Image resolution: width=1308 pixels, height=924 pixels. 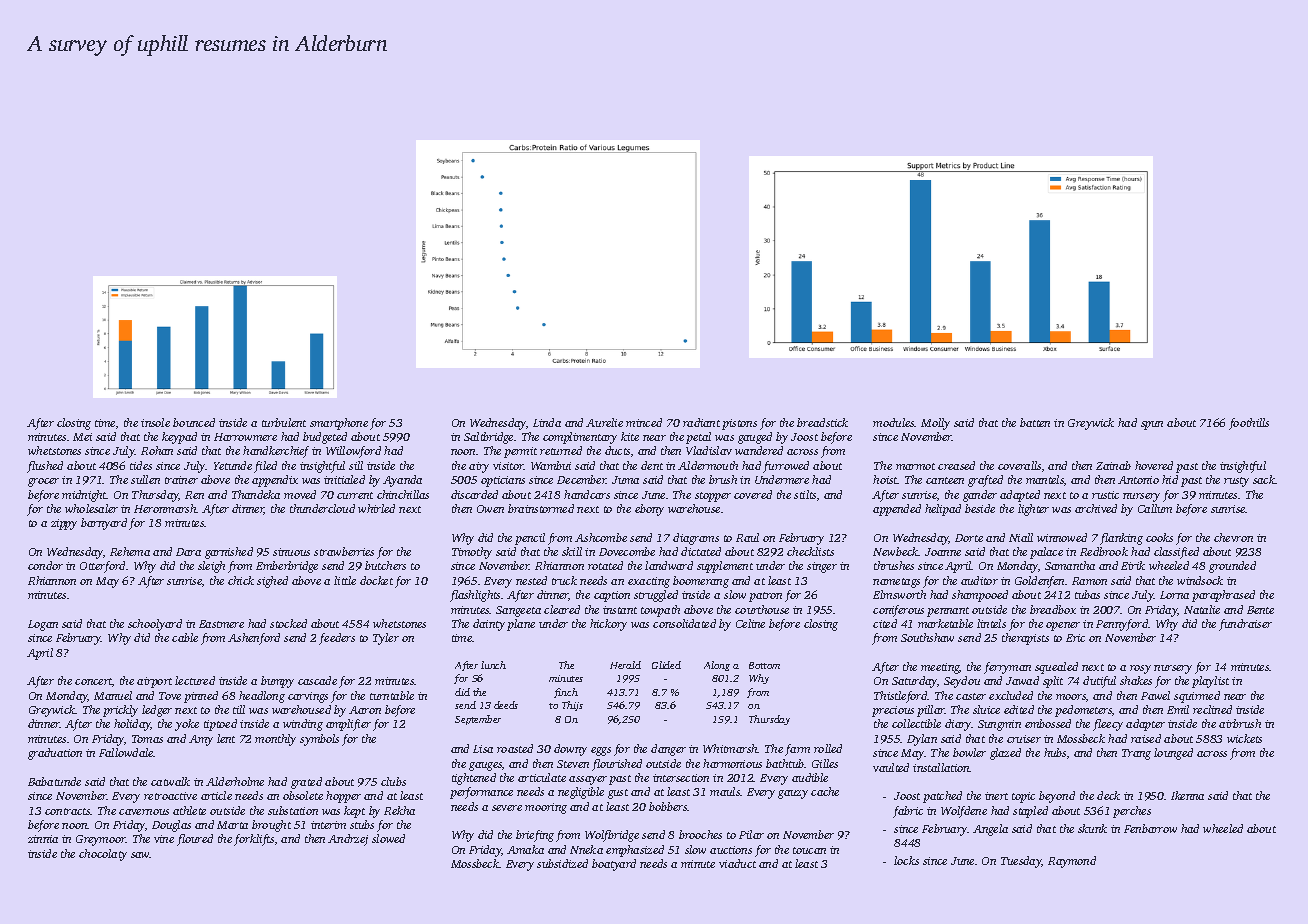 What do you see at coordinates (493, 665) in the screenshot?
I see `lunch` at bounding box center [493, 665].
